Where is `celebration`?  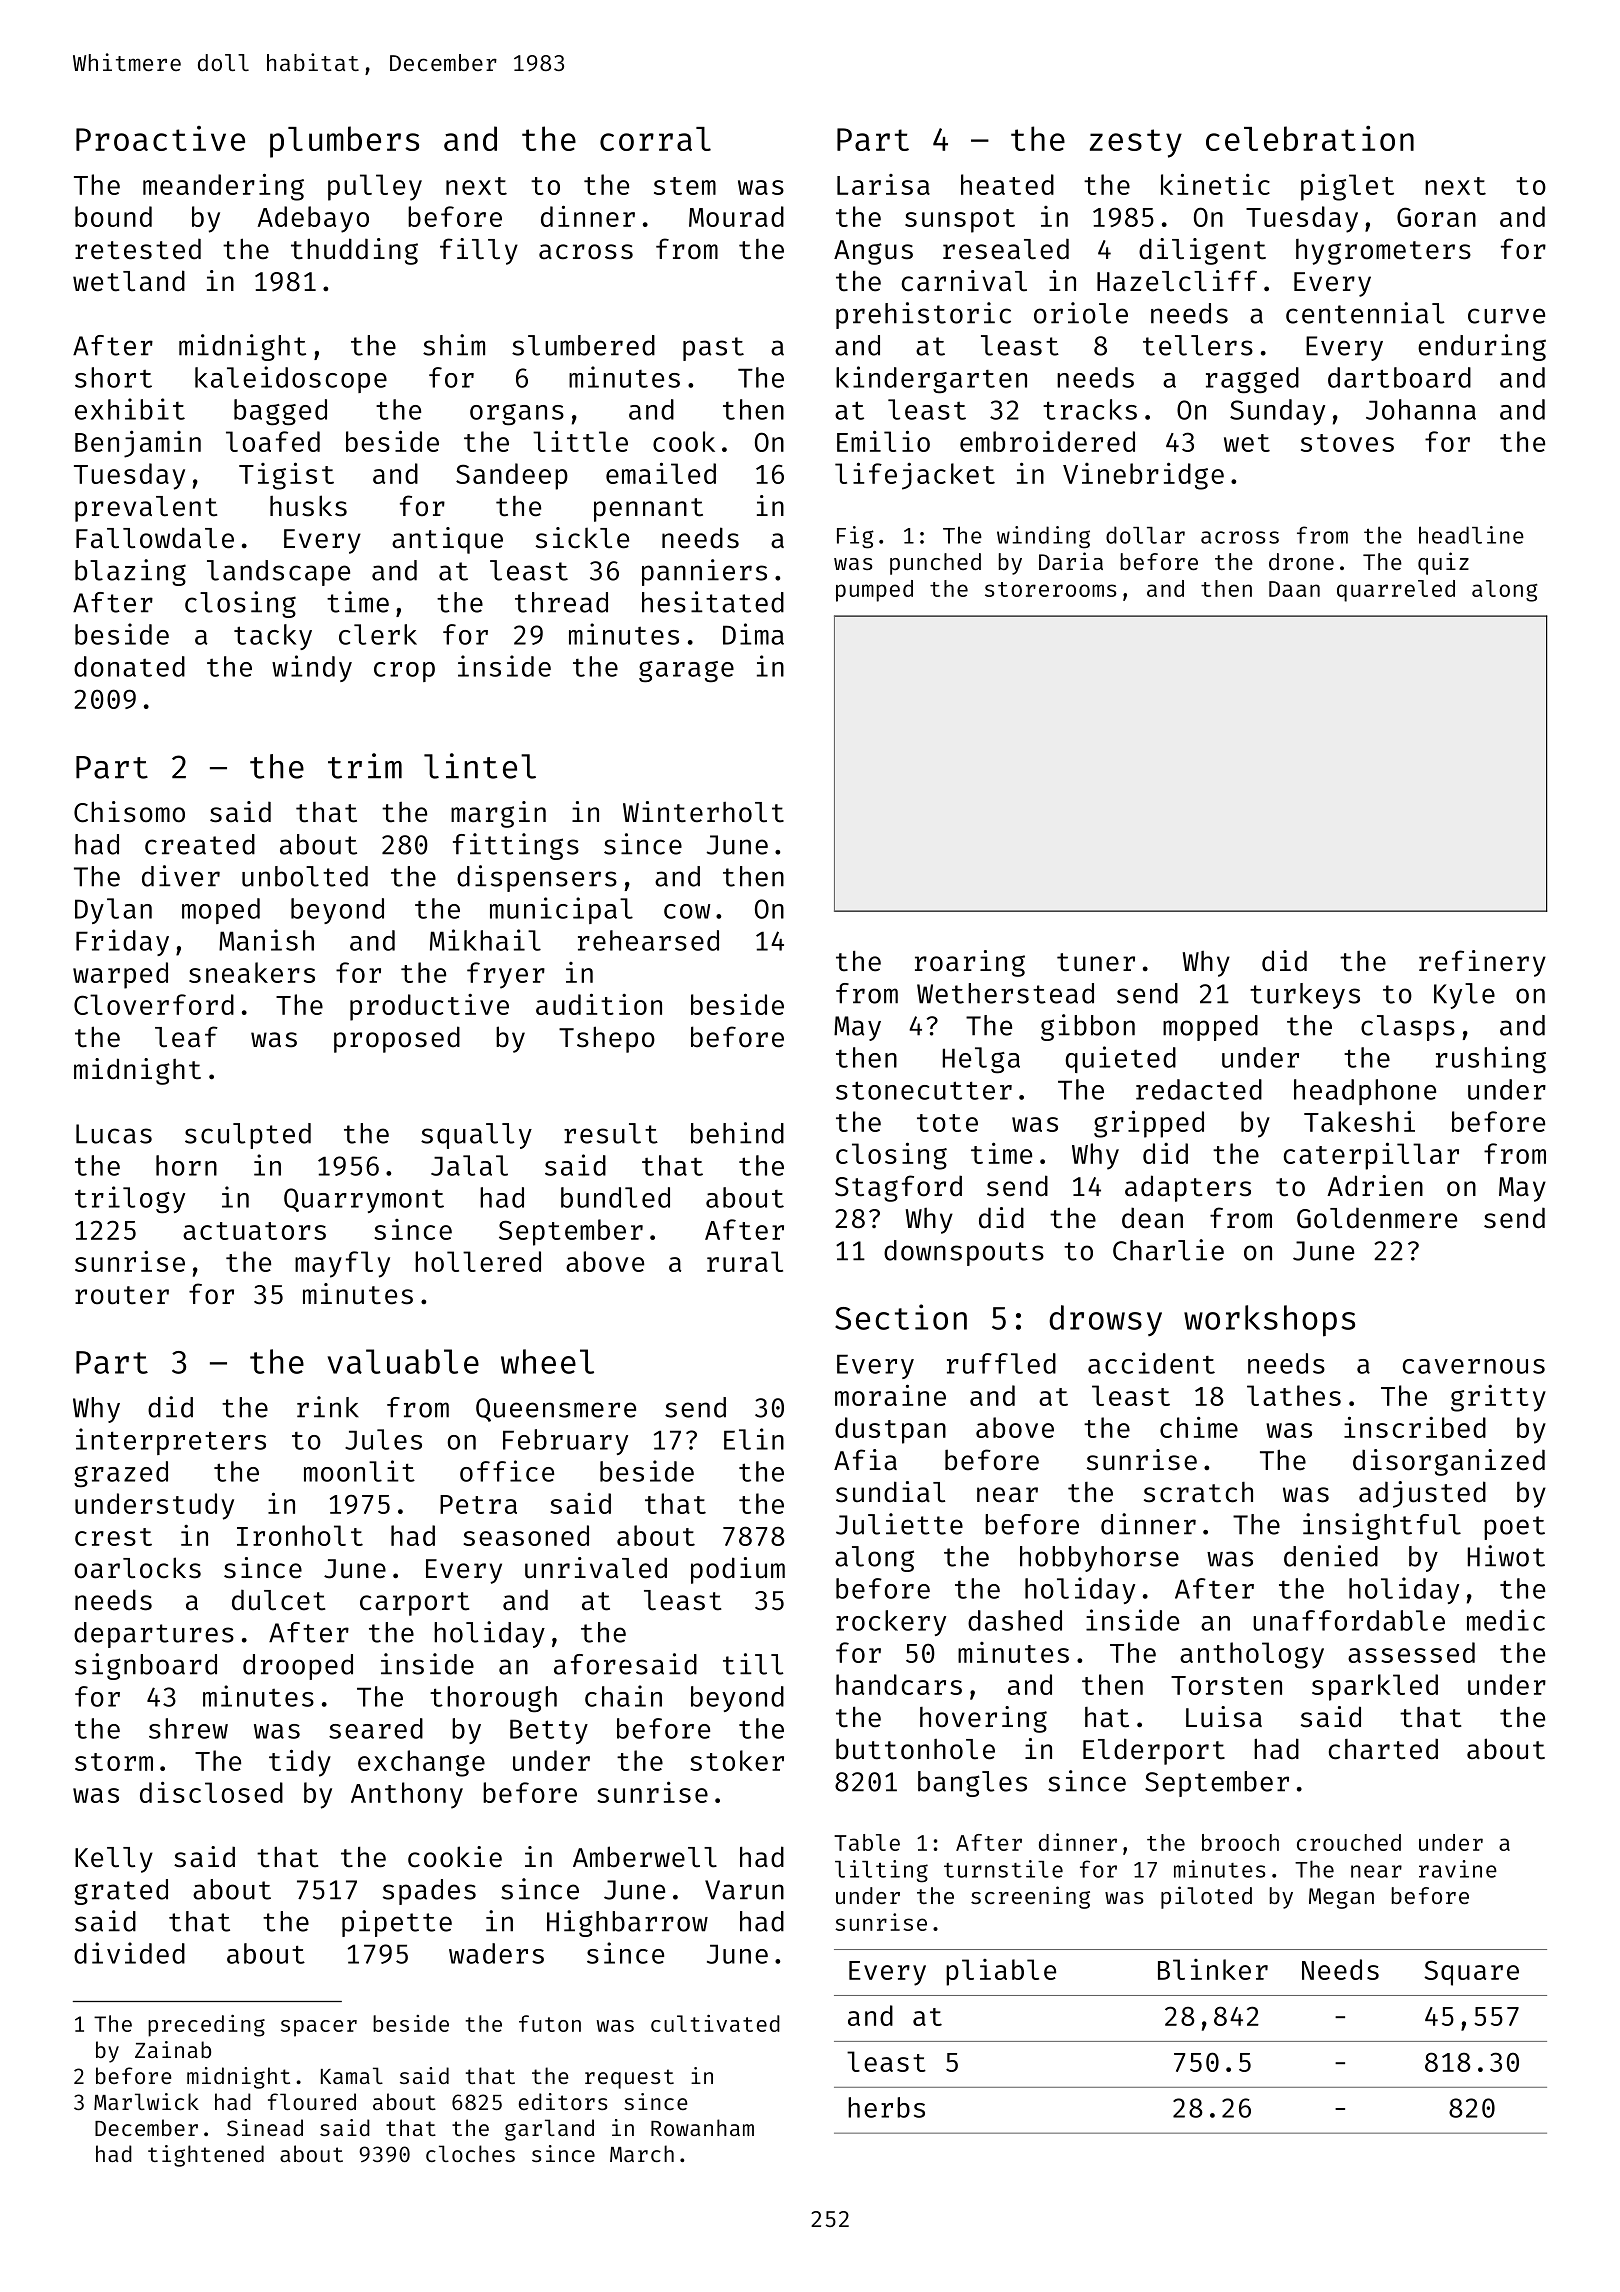 celebration is located at coordinates (1310, 138).
